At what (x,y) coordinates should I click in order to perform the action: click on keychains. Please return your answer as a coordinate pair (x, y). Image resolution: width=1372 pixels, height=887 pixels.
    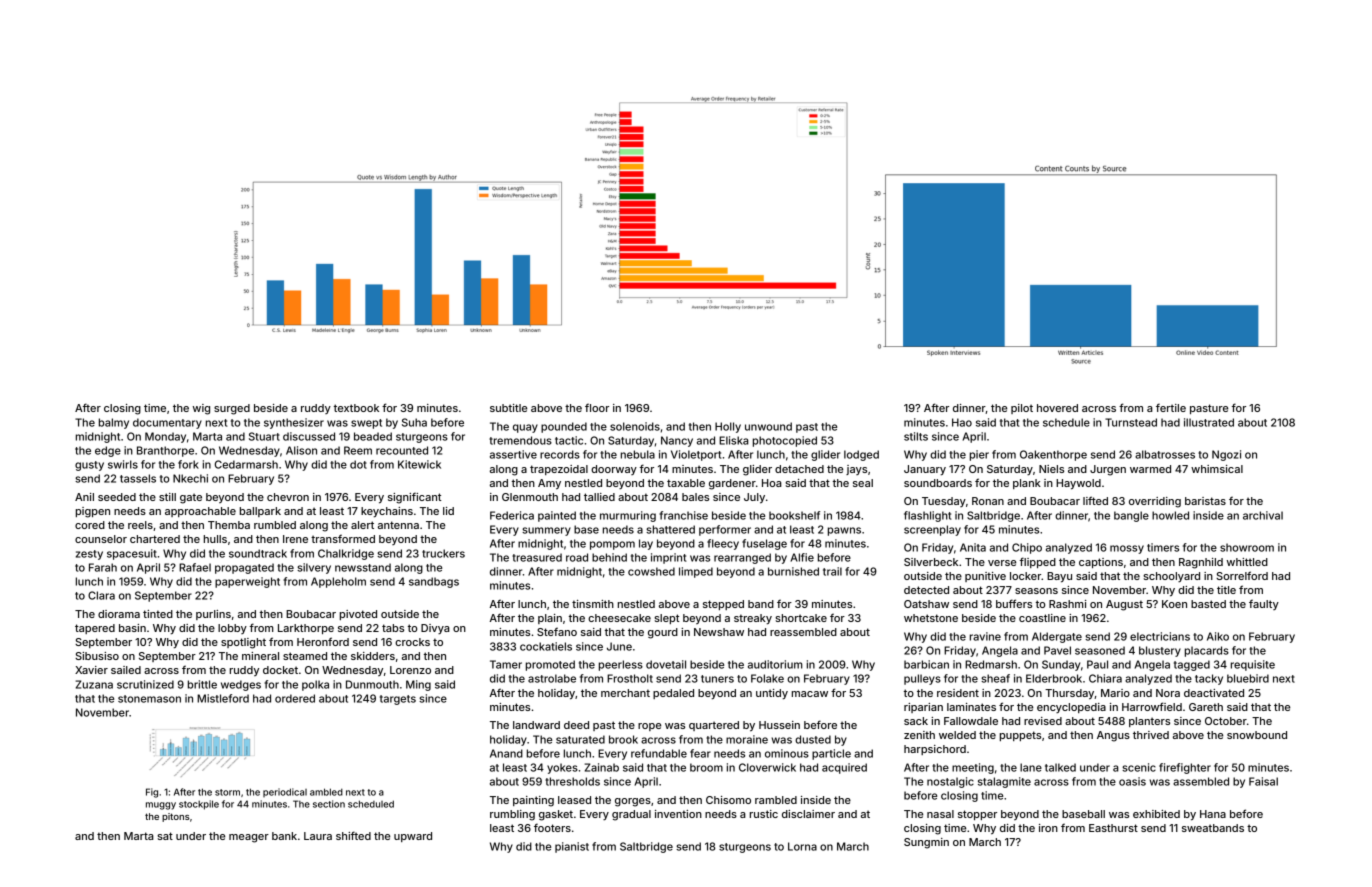
    Looking at the image, I should click on (387, 512).
